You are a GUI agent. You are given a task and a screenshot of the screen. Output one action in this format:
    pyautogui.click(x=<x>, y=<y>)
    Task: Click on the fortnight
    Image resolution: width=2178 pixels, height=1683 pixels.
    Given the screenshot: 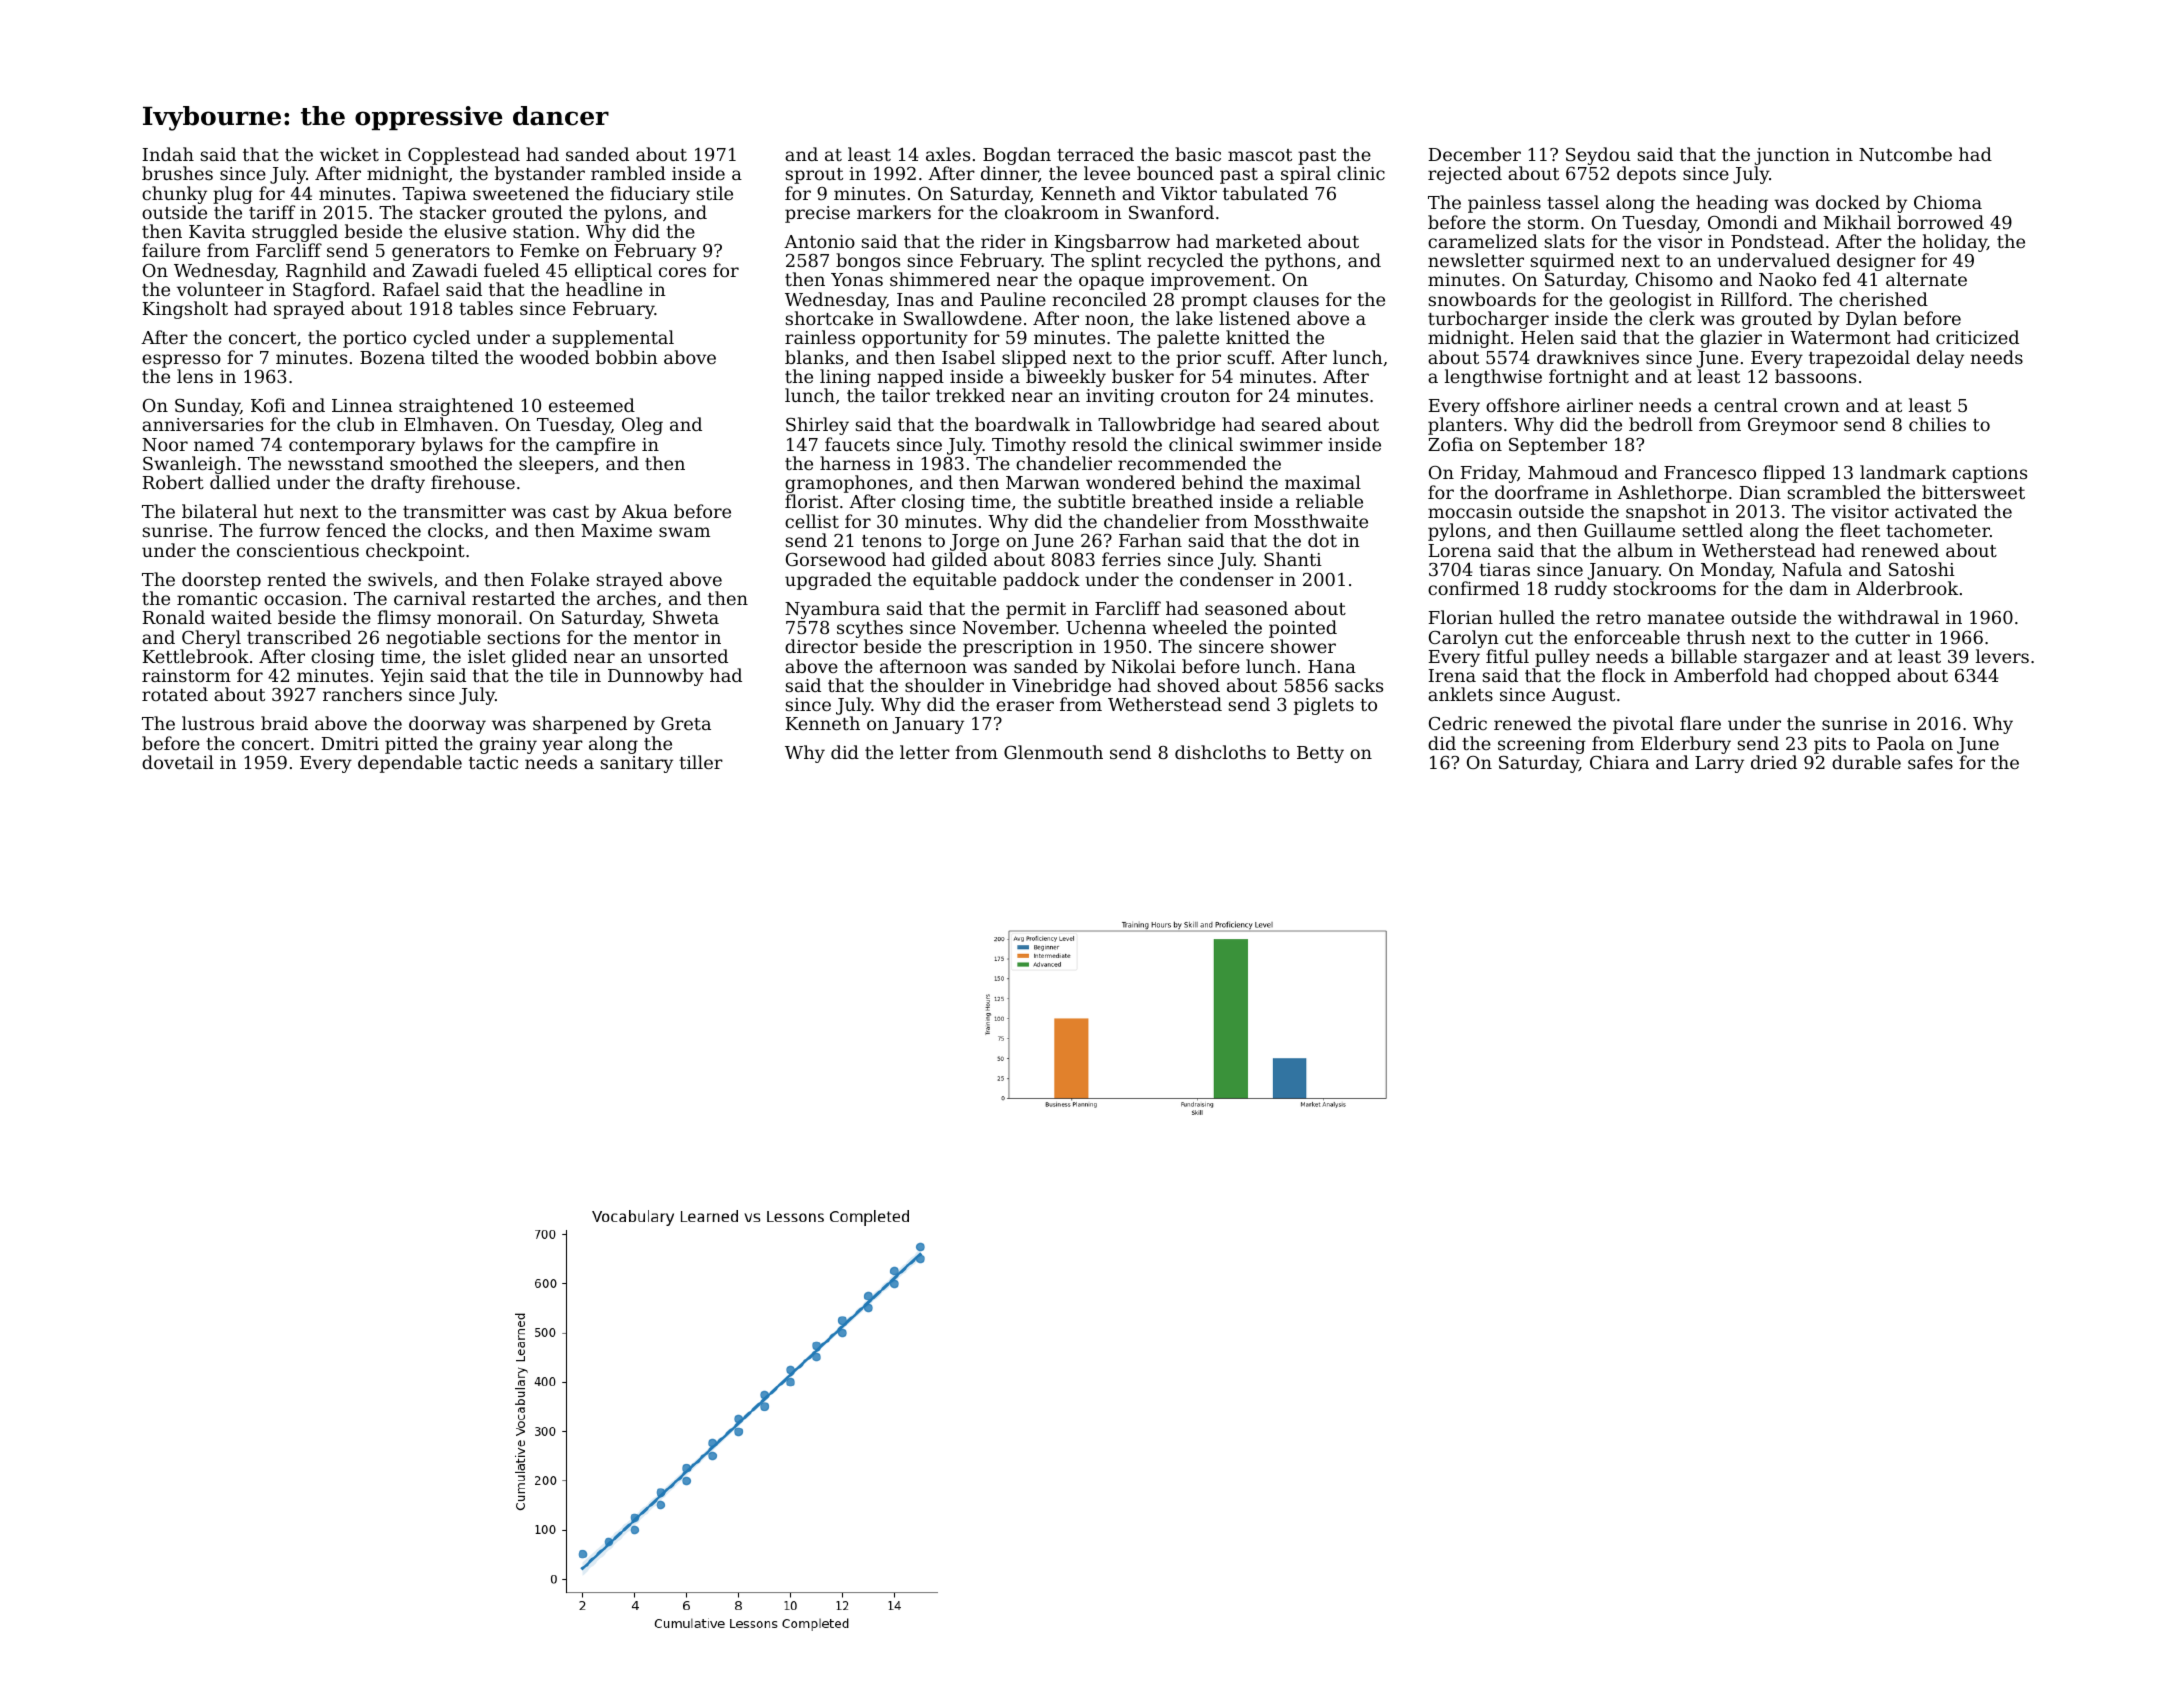 What is the action you would take?
    pyautogui.click(x=1589, y=378)
